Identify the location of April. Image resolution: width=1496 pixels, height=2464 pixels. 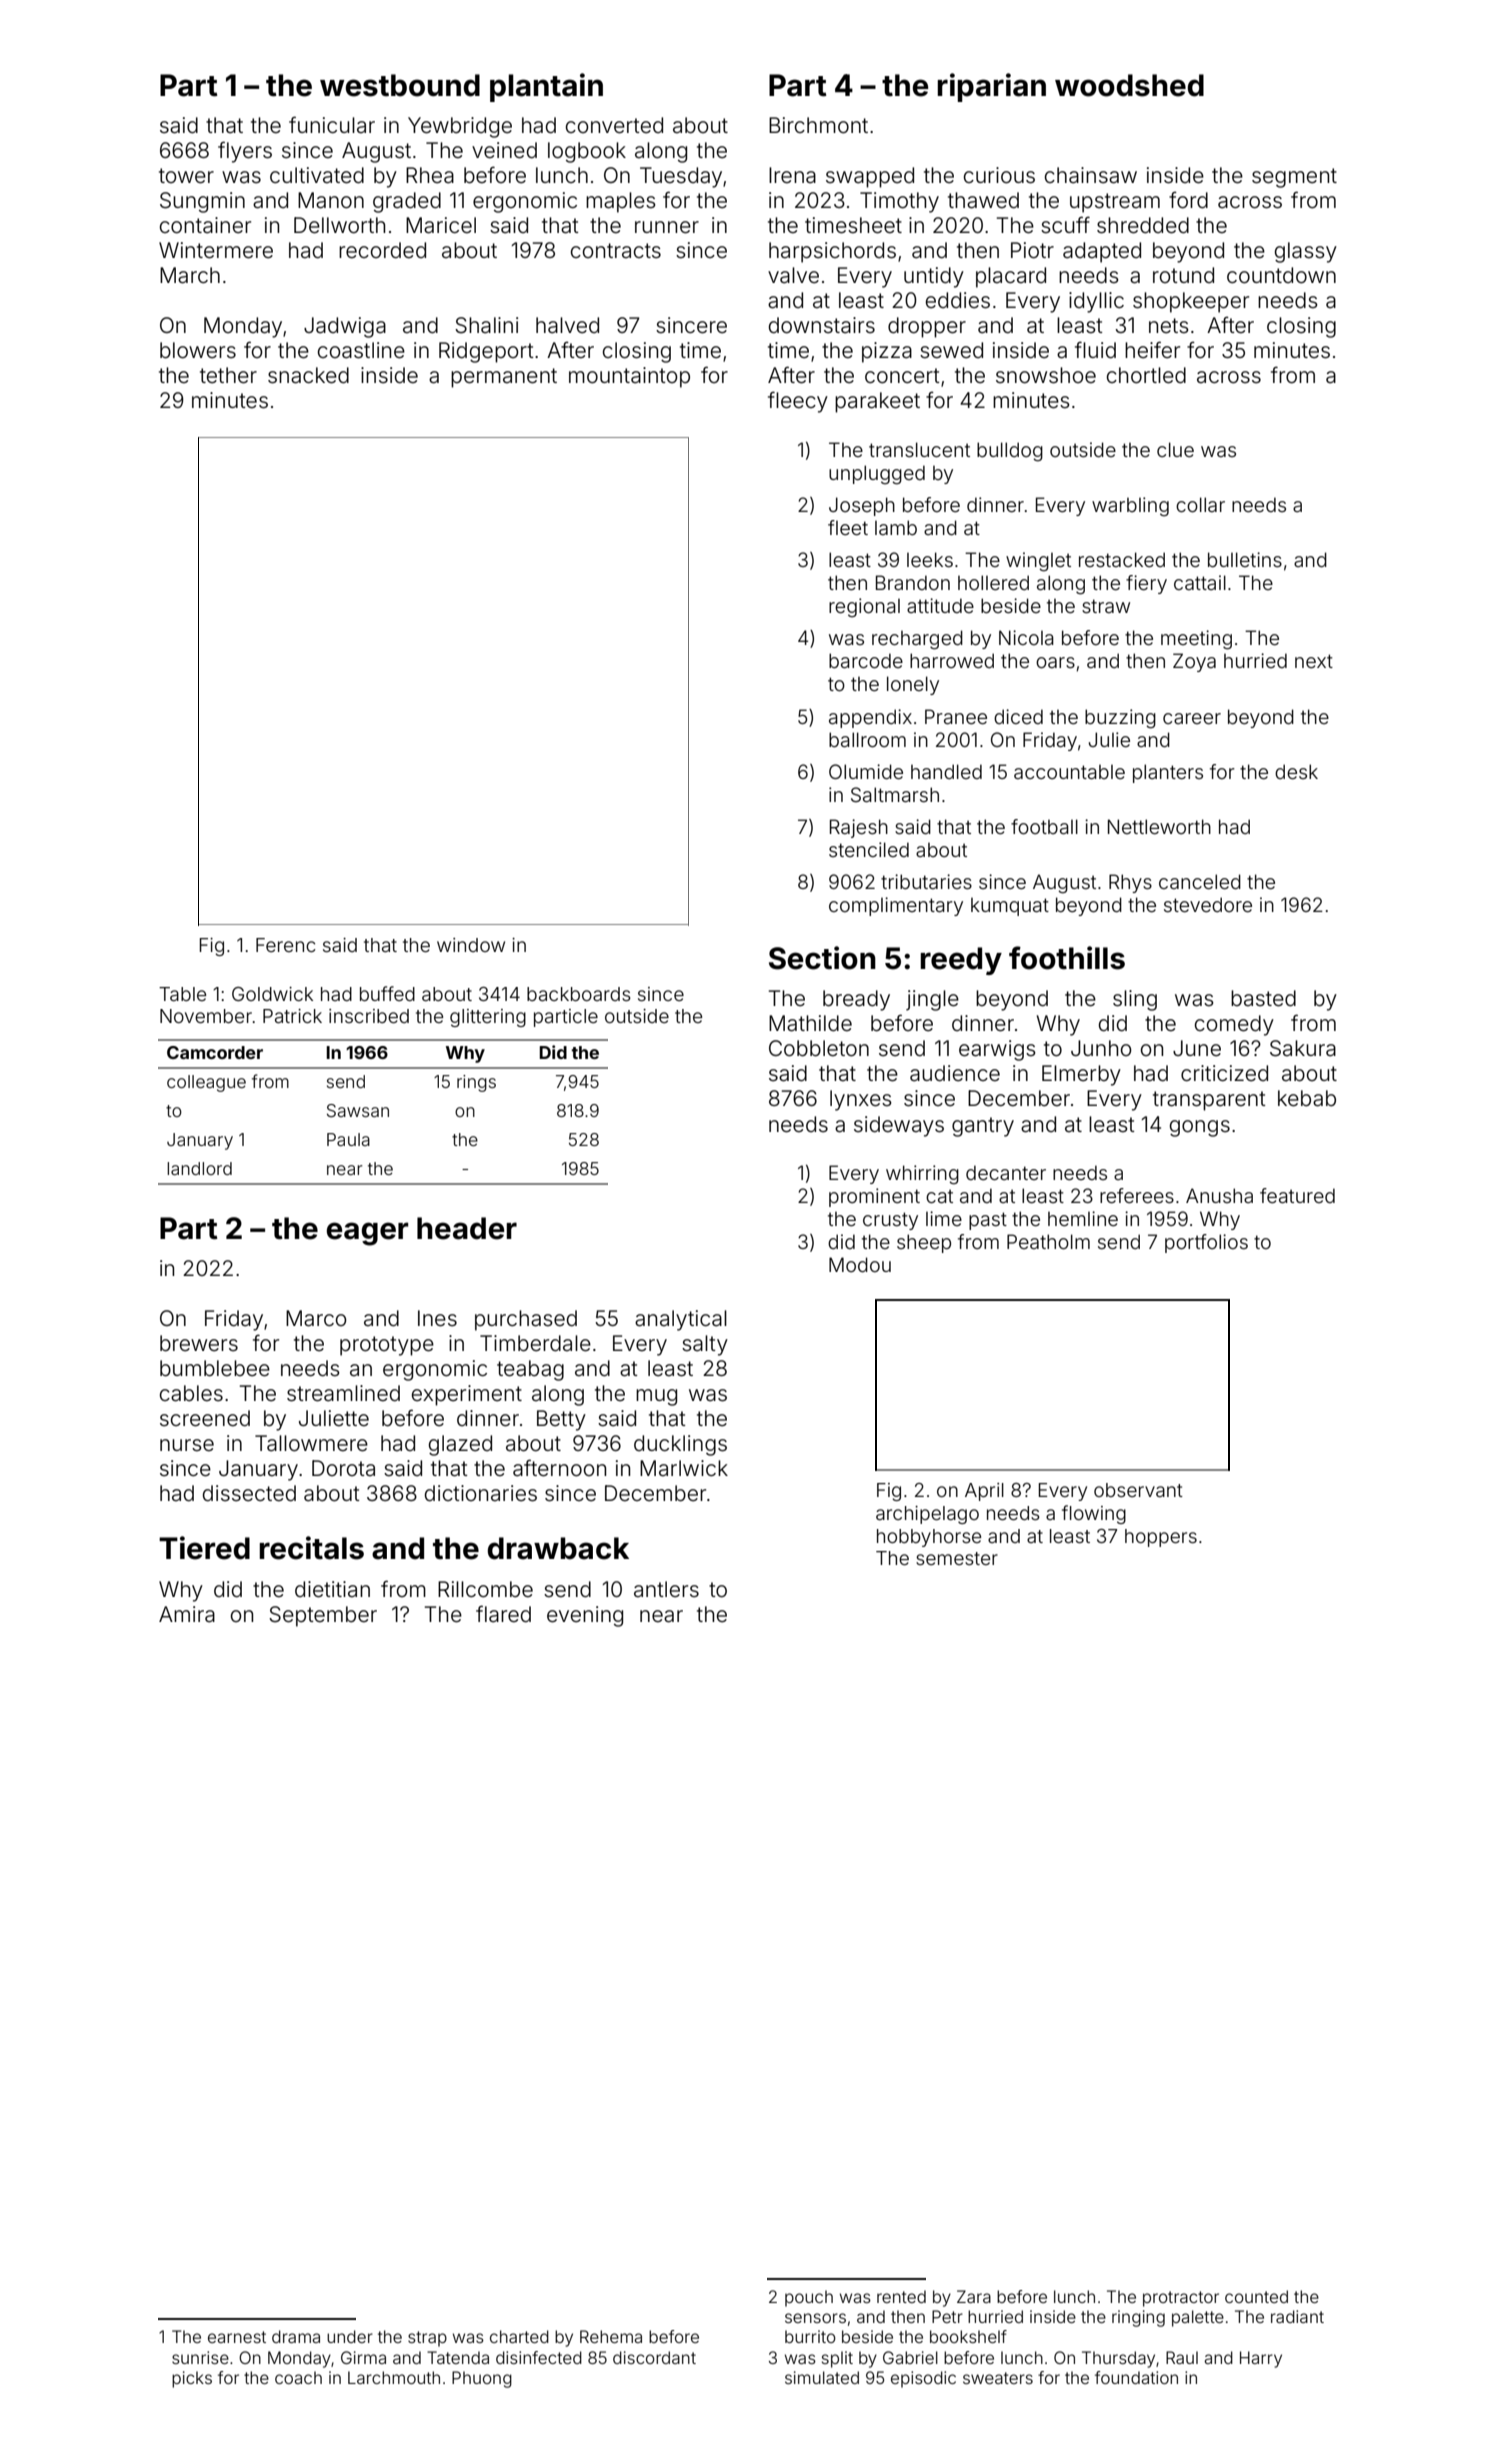
(984, 1492).
